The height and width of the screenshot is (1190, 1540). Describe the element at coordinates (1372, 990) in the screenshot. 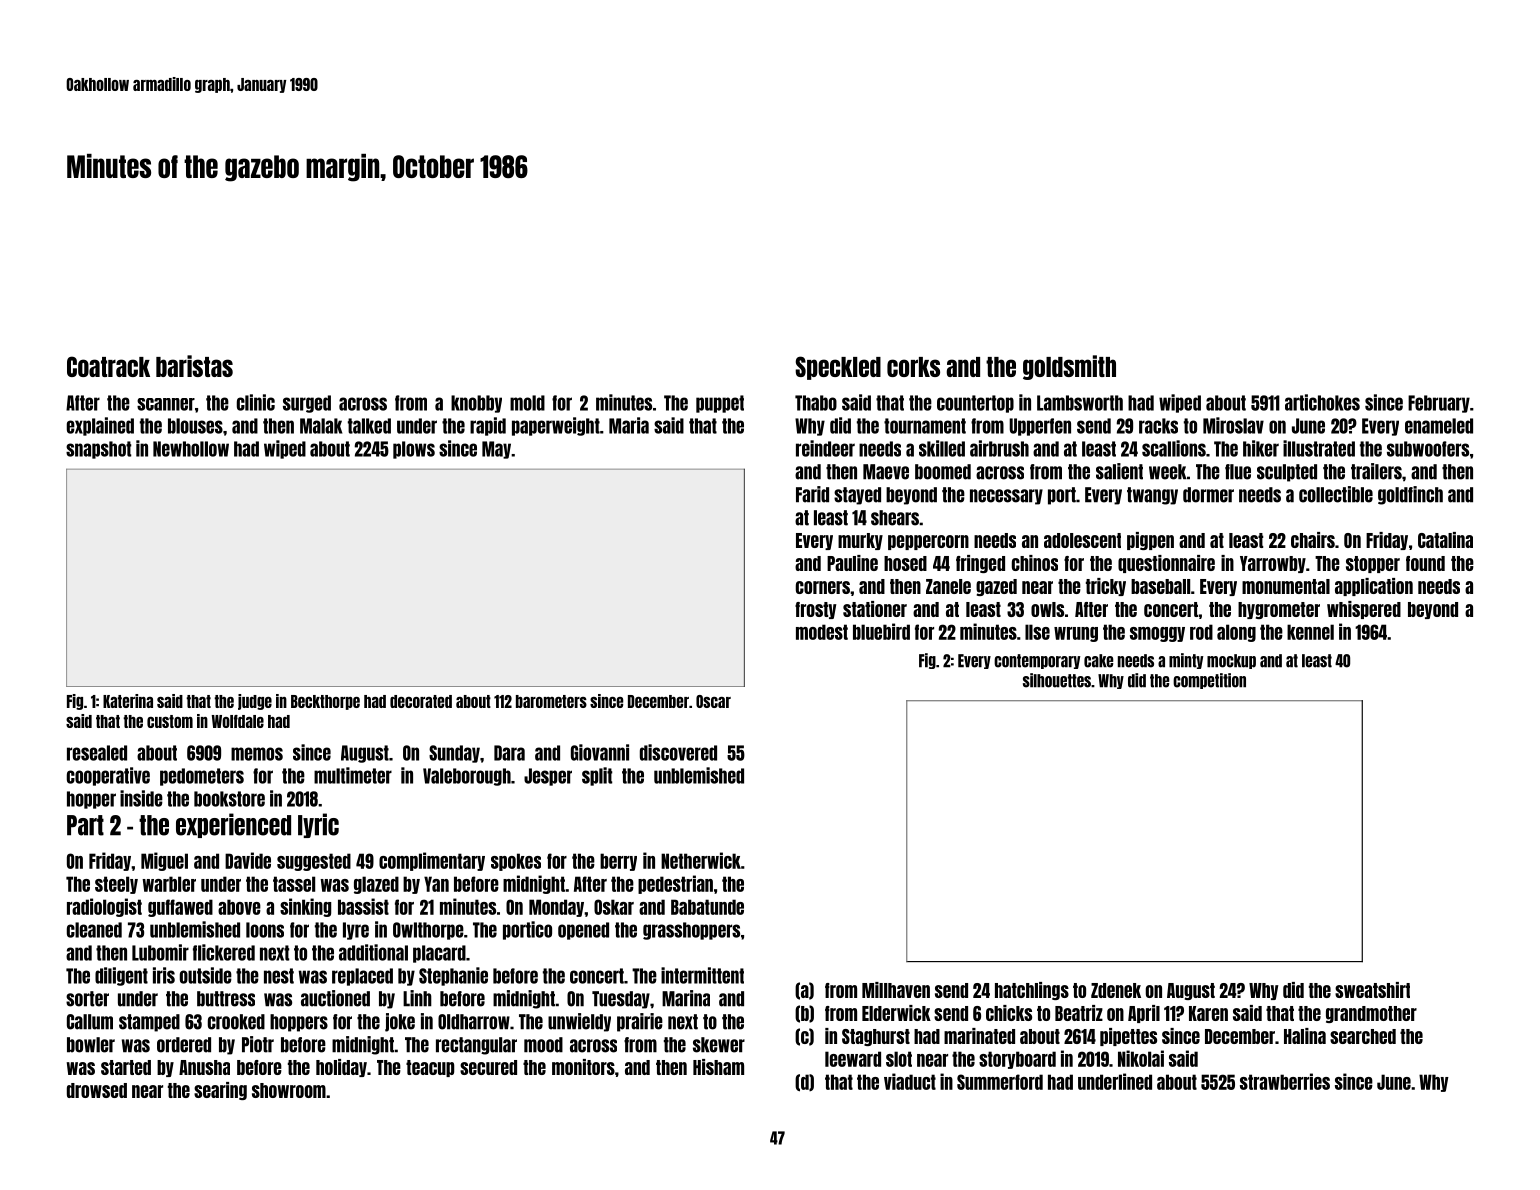

I see `sweatshirt` at that location.
